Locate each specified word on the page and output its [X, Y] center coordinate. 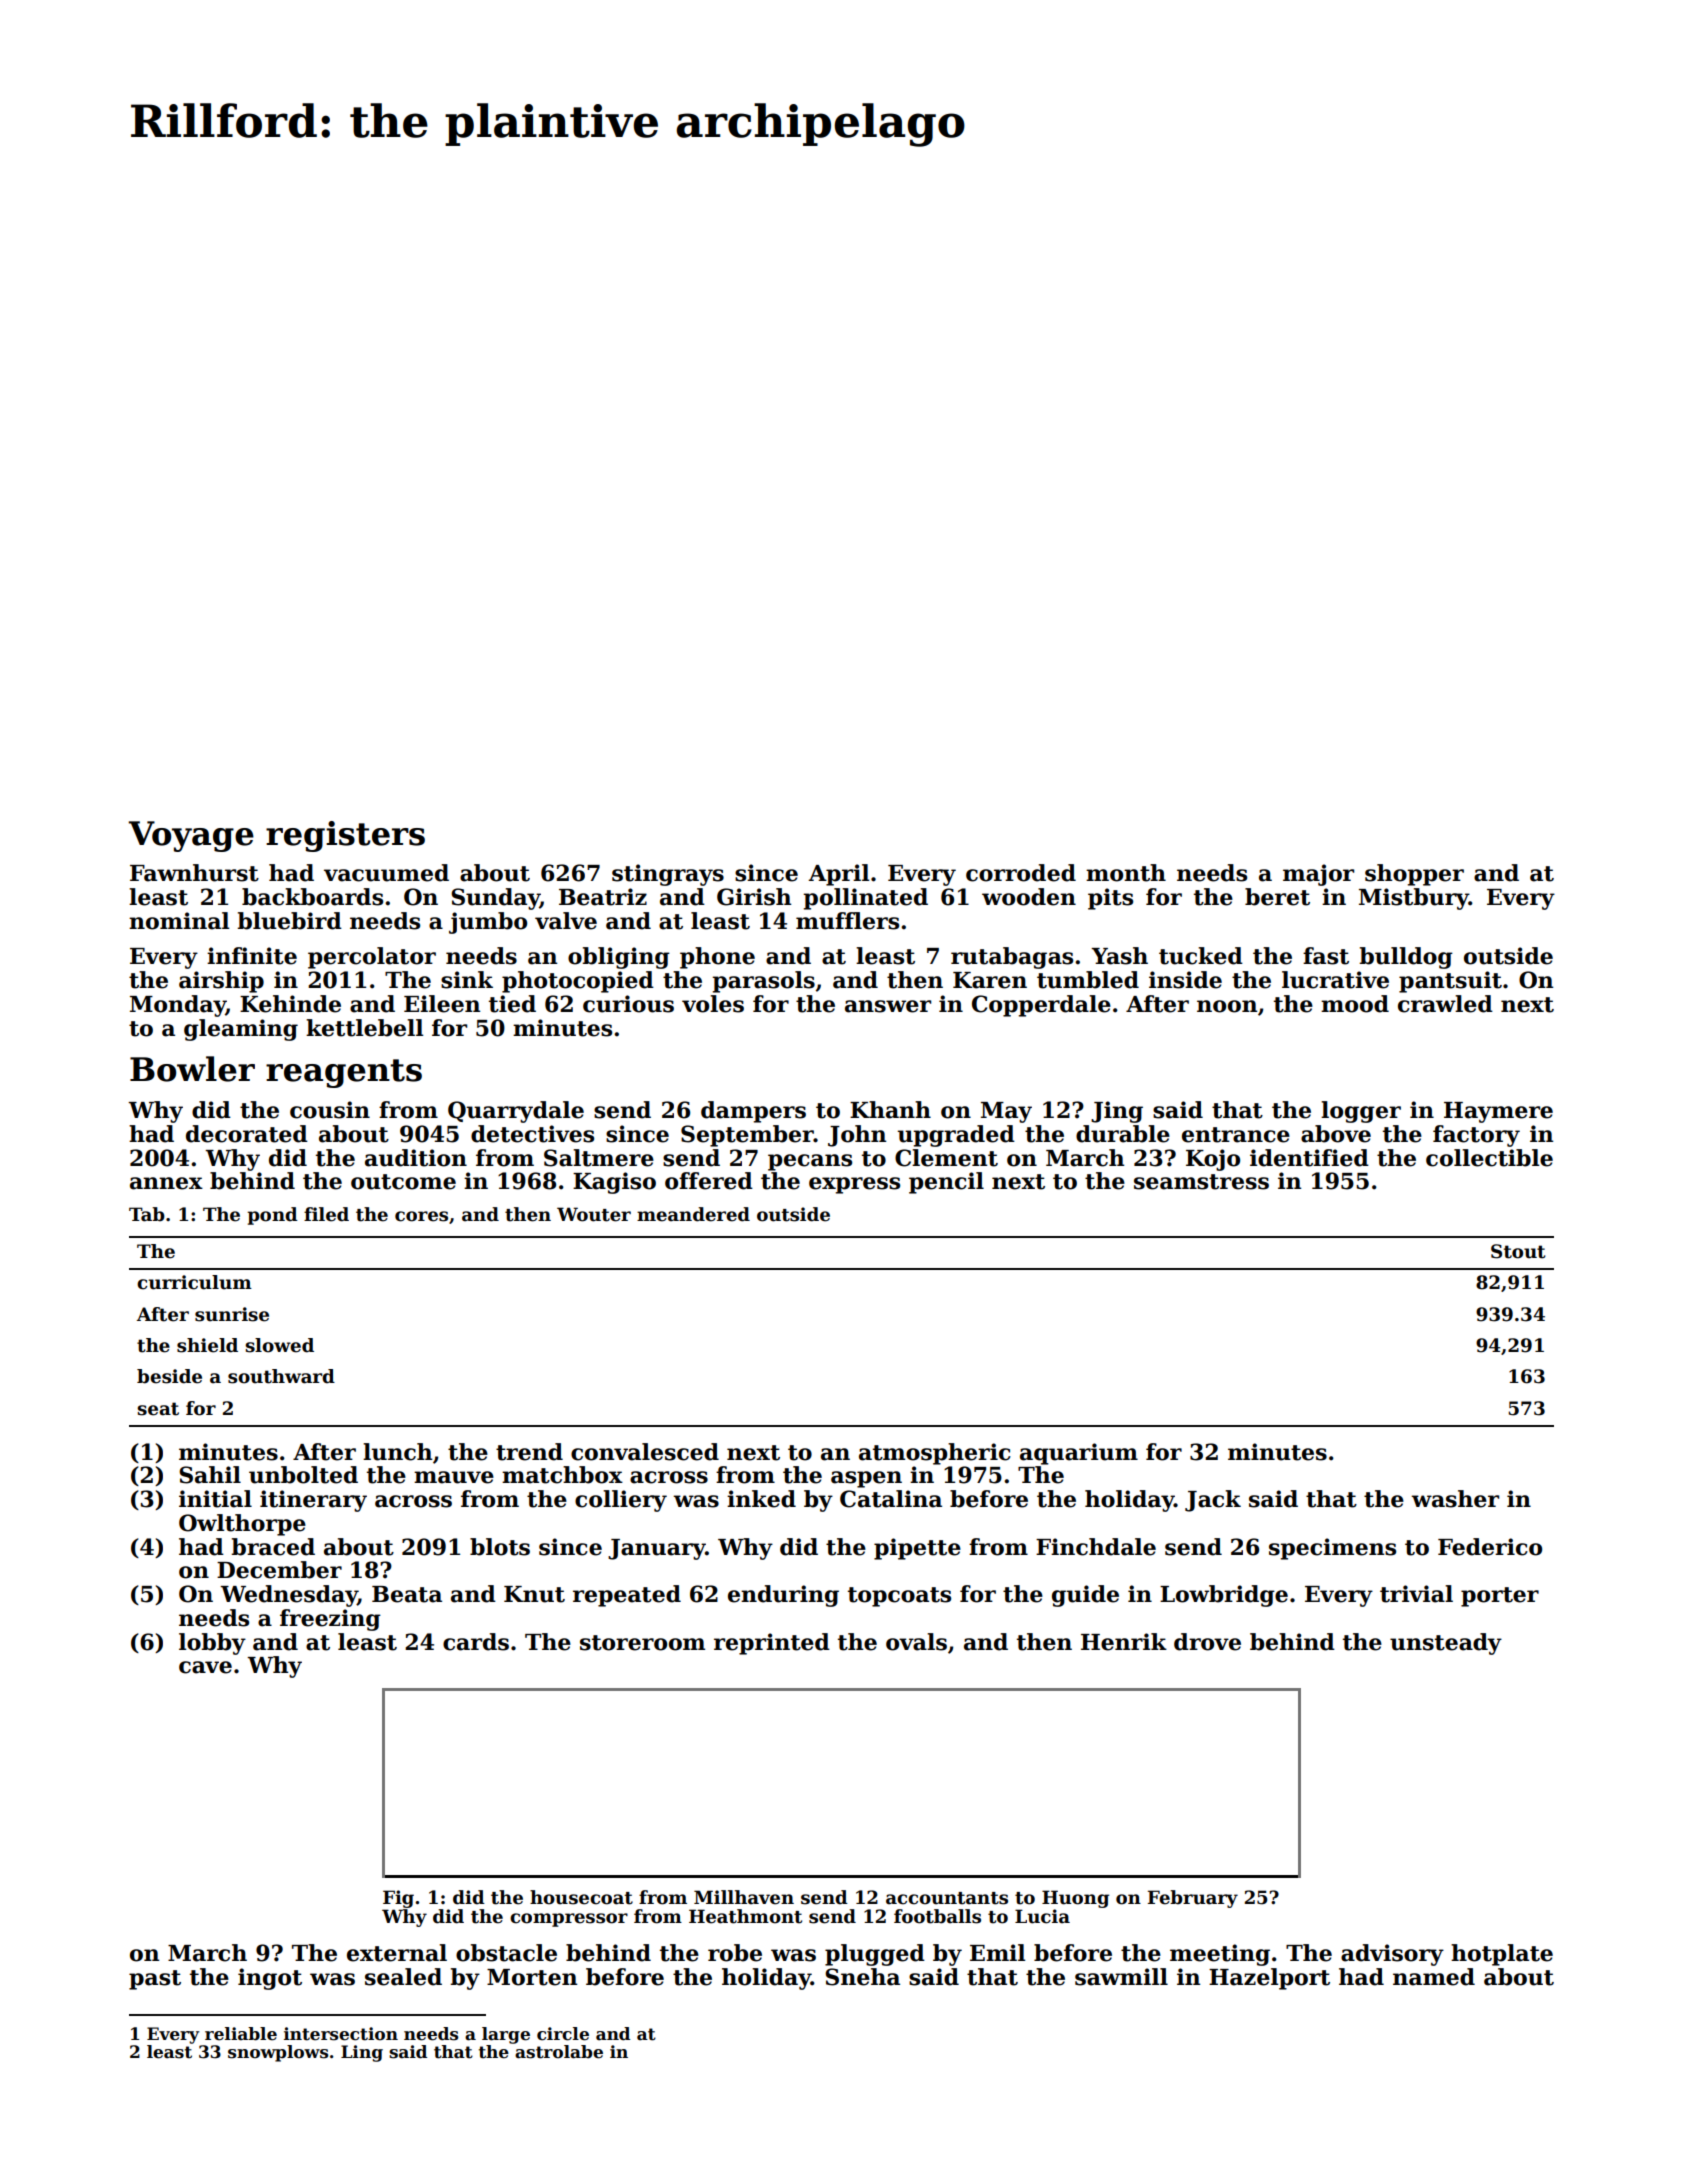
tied [512, 1004]
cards [476, 1642]
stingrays [668, 875]
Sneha [862, 1977]
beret [1277, 897]
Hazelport [1269, 1979]
